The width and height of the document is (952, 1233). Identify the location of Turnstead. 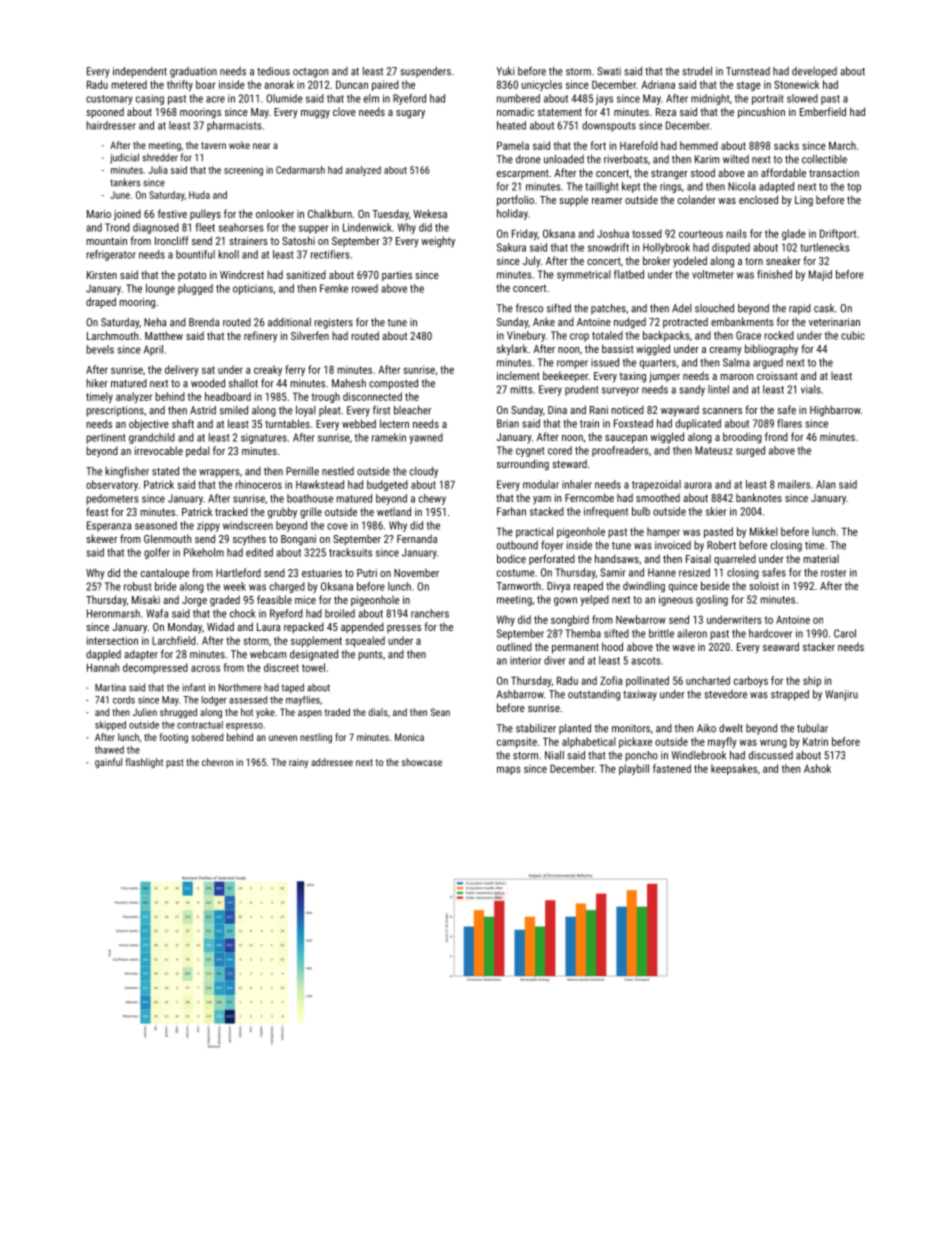
(748, 71).
